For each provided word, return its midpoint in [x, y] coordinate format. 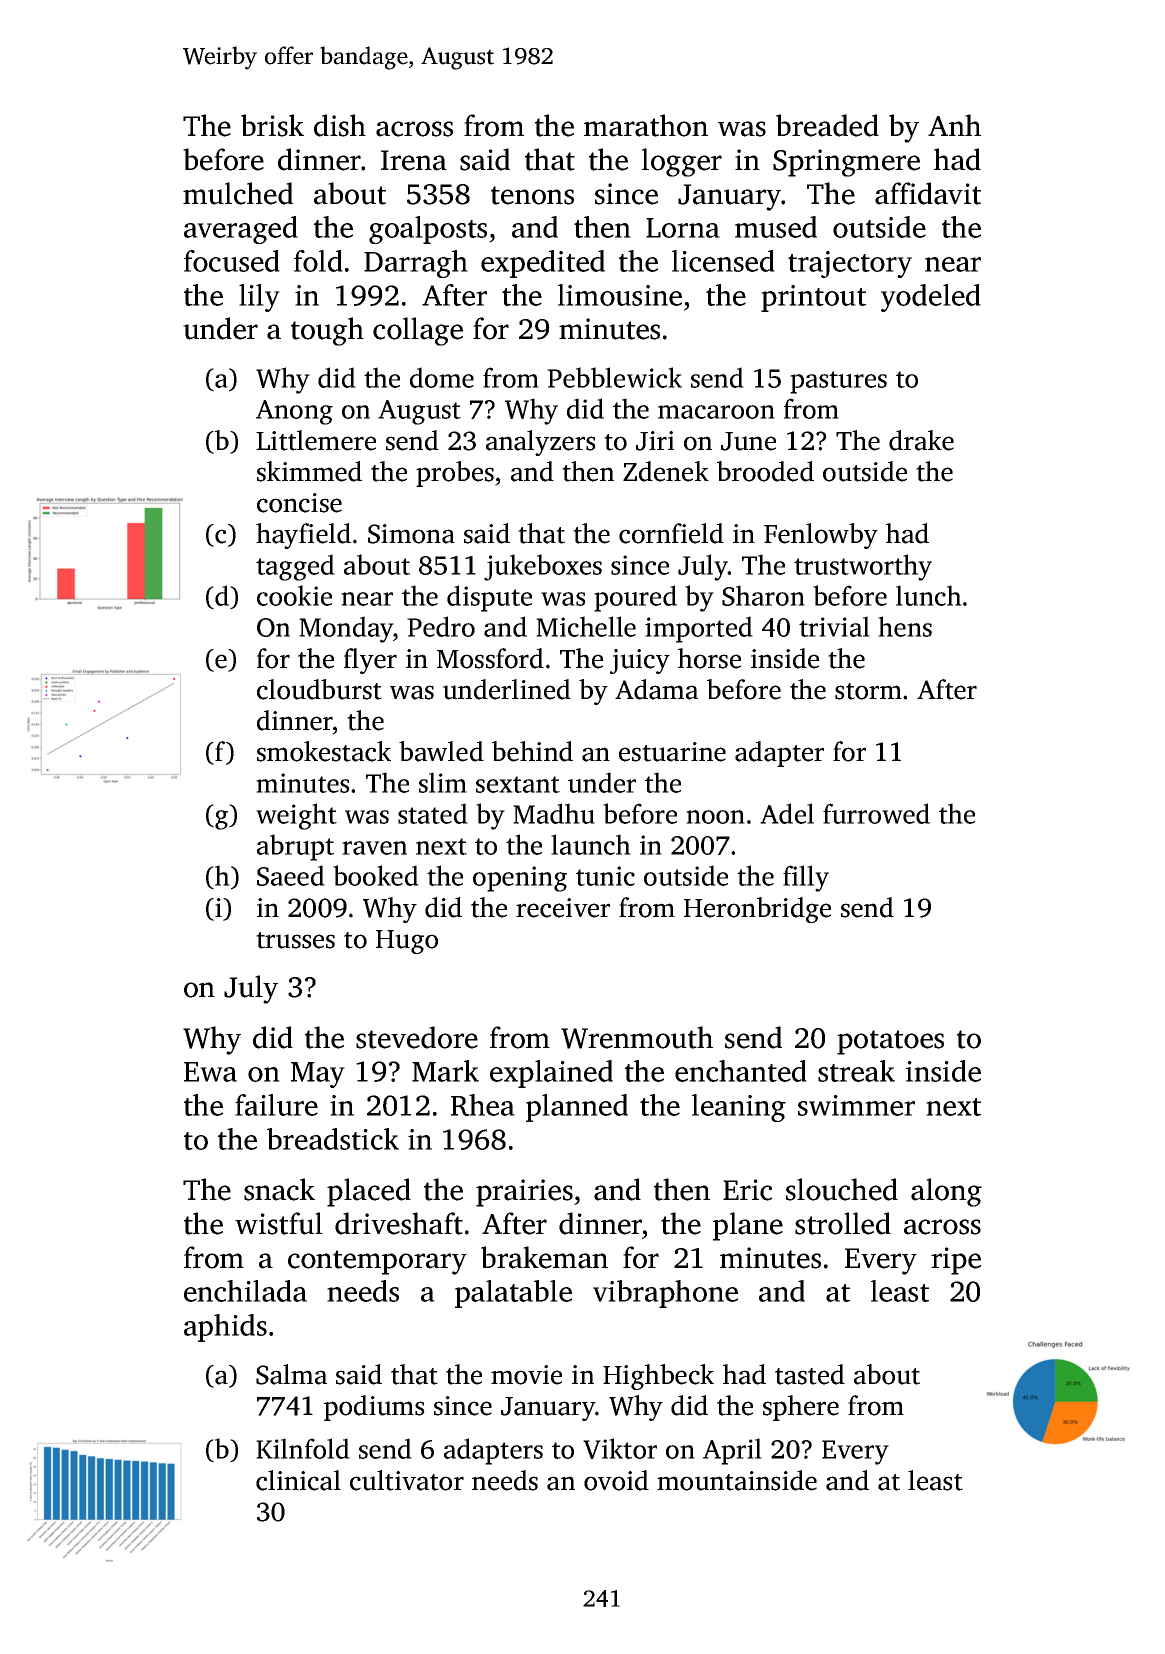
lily [259, 298]
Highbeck [658, 1377]
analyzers [541, 443]
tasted [810, 1374]
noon [715, 817]
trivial [834, 626]
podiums [374, 1408]
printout [813, 298]
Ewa [210, 1072]
